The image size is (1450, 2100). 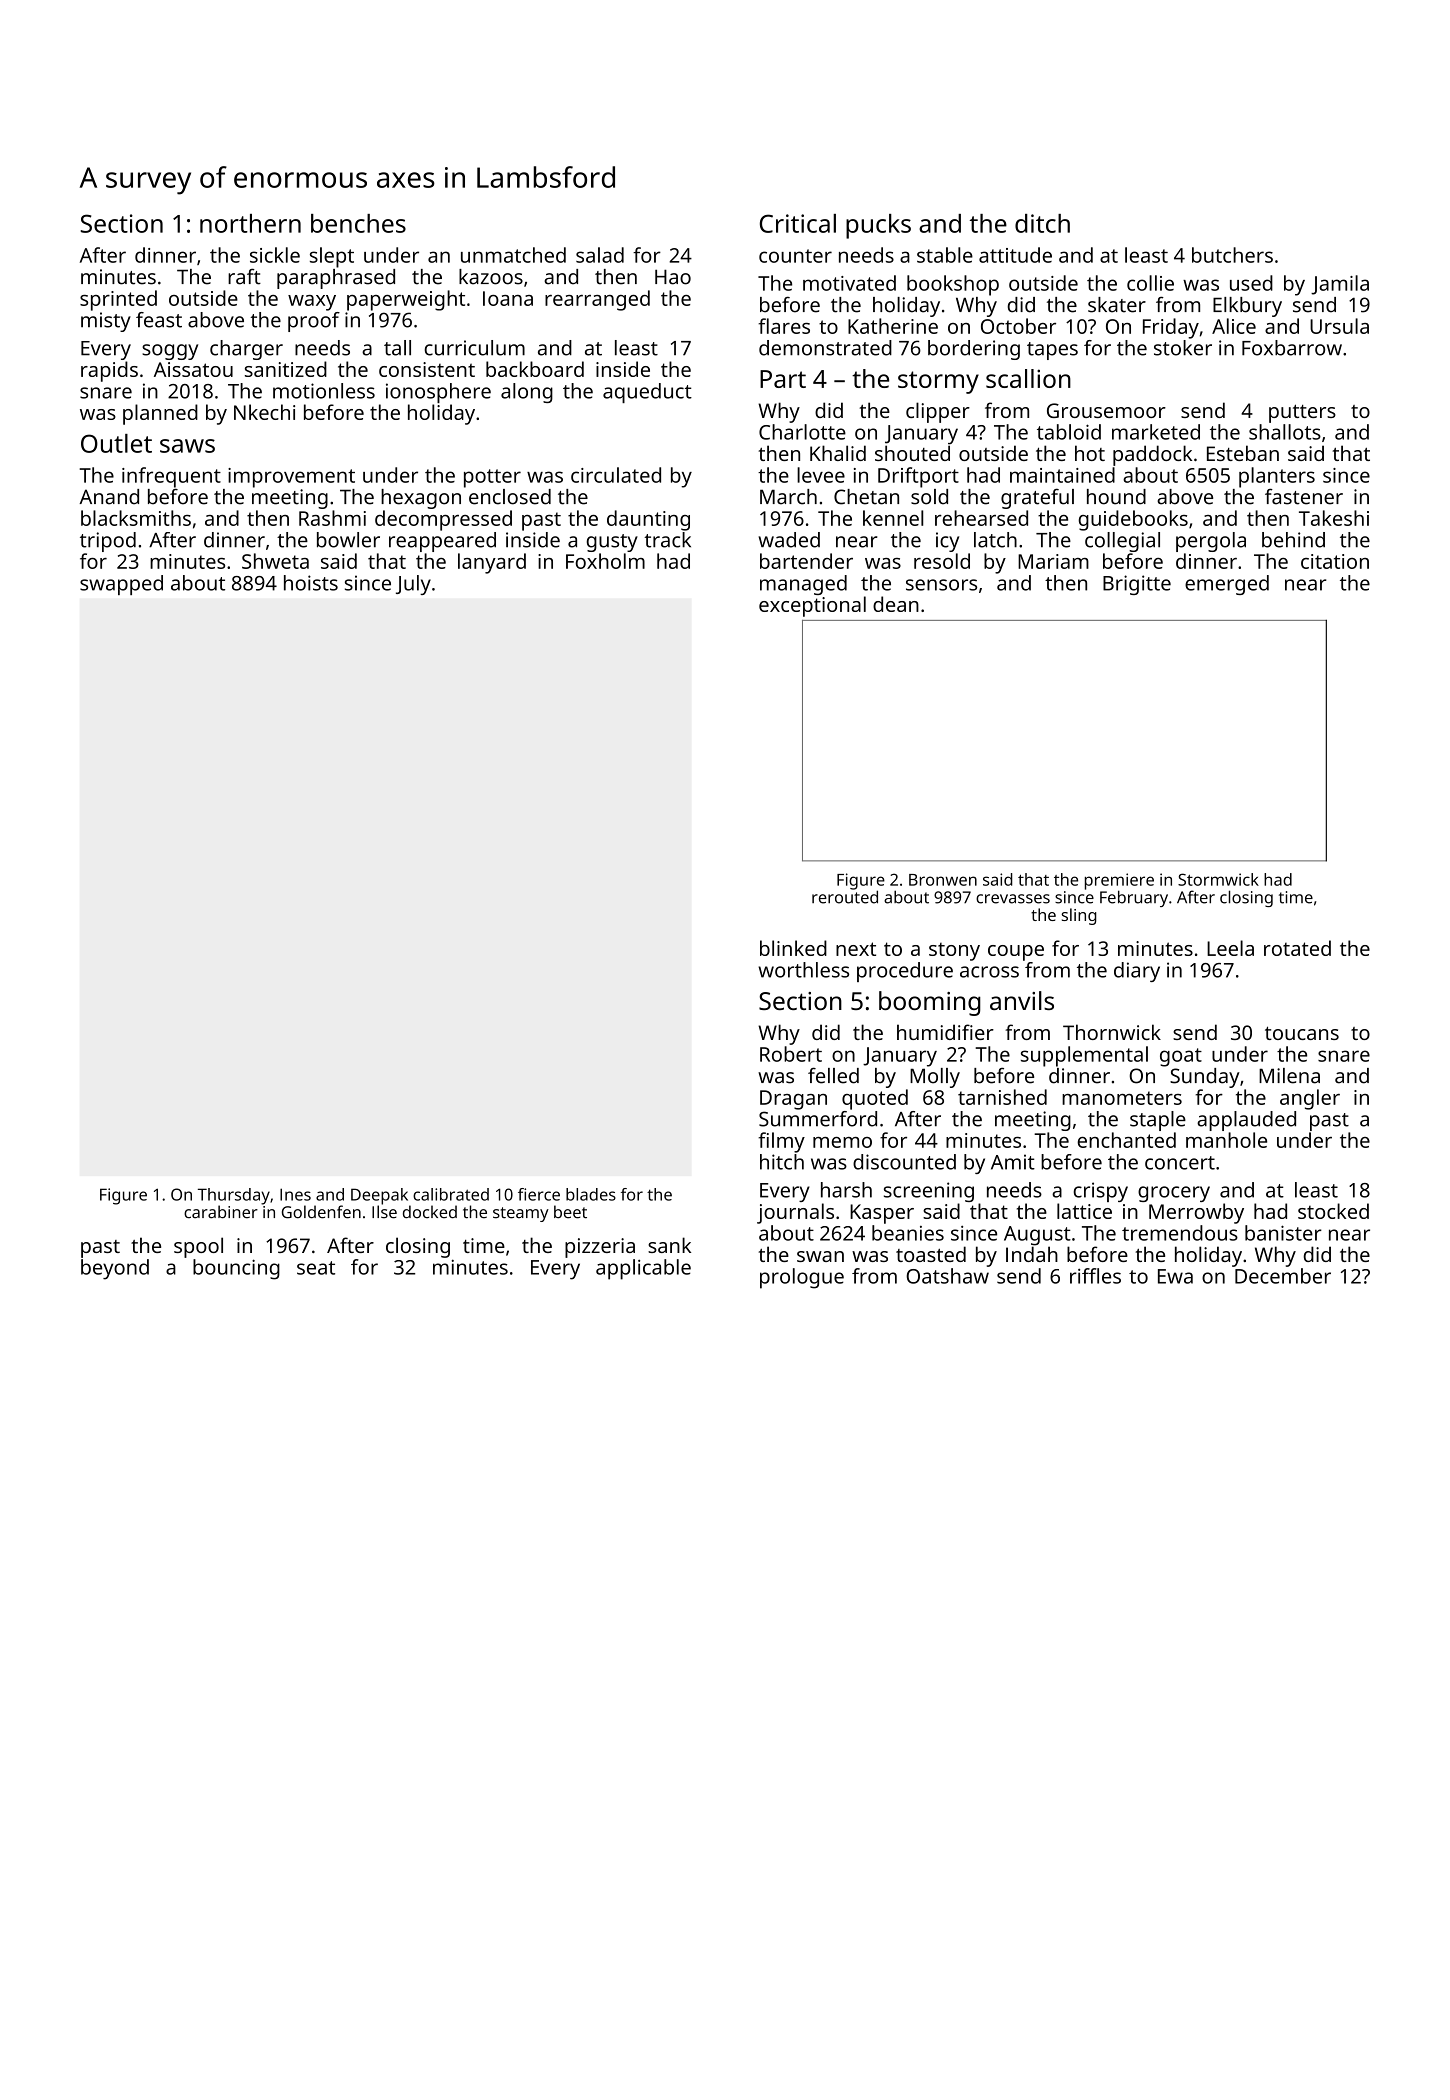 What do you see at coordinates (798, 223) in the document?
I see `Critical` at bounding box center [798, 223].
